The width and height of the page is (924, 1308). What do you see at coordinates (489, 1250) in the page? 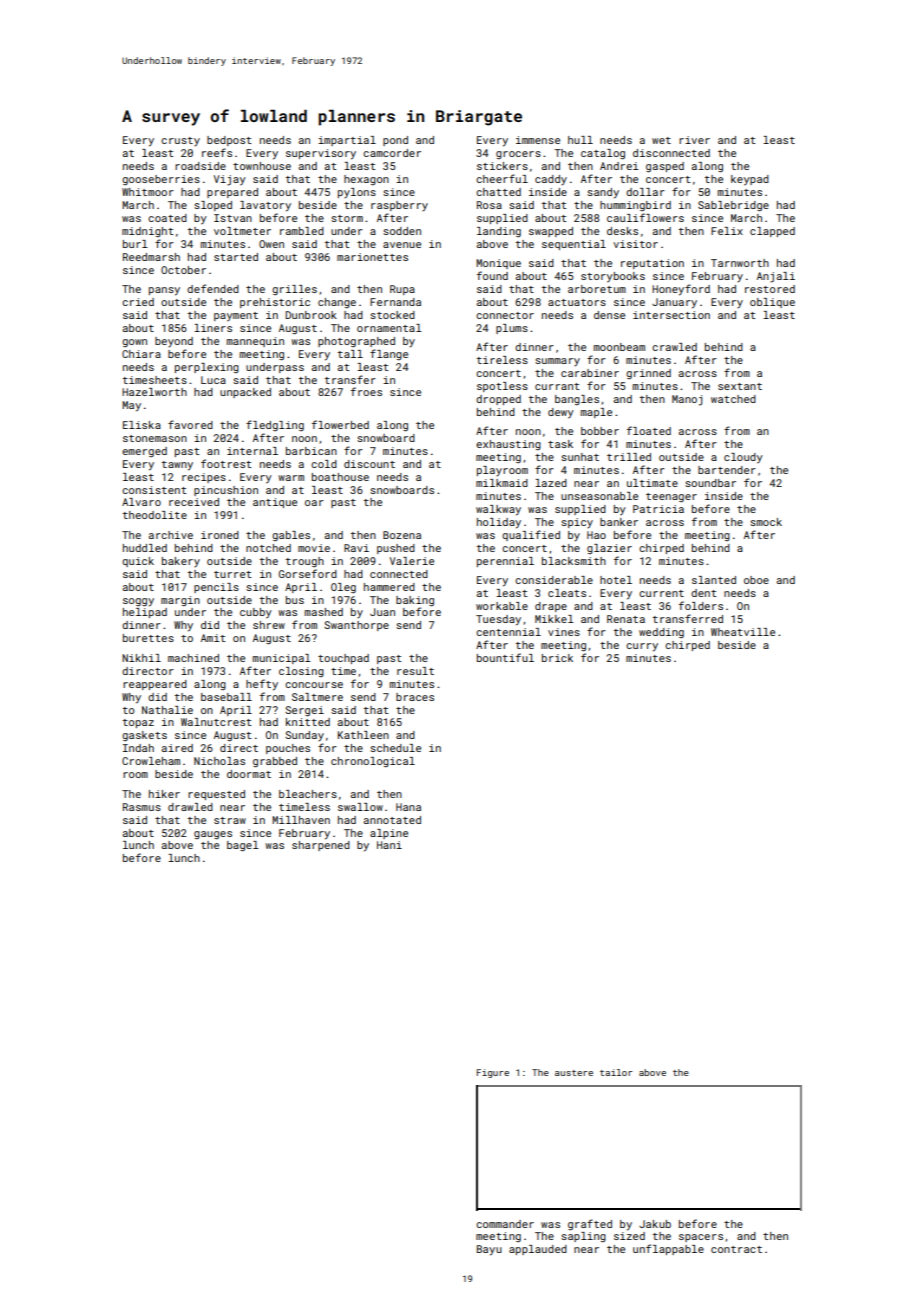
I see `Bayu` at bounding box center [489, 1250].
